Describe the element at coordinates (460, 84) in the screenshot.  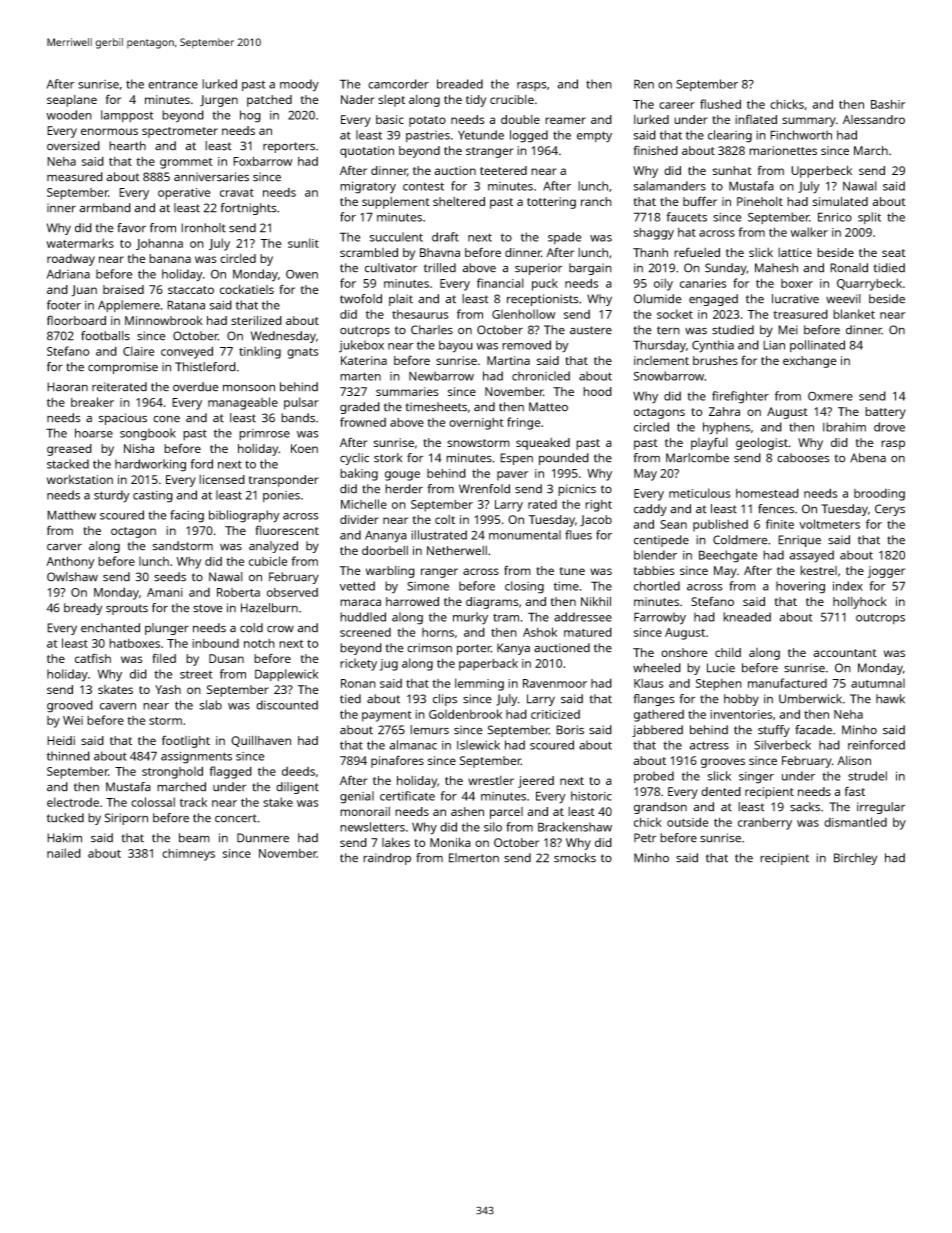
I see `breaded` at that location.
